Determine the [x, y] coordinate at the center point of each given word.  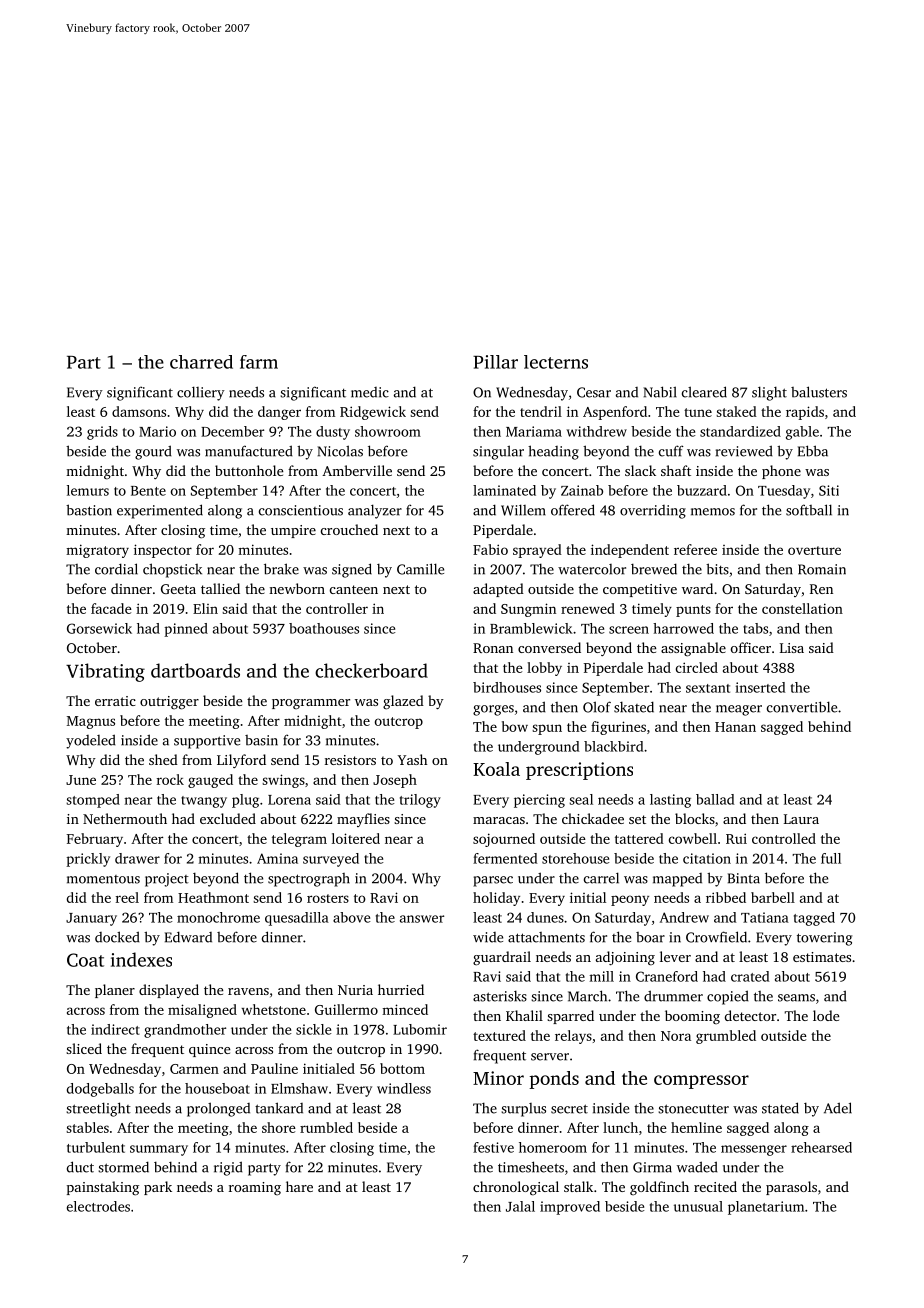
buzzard [702, 490]
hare [299, 1186]
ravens [248, 991]
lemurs [88, 490]
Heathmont [213, 897]
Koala [496, 769]
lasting [670, 801]
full [831, 858]
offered [573, 510]
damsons [139, 411]
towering [824, 939]
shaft [676, 470]
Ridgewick [373, 413]
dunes [545, 917]
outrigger [169, 703]
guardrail [502, 958]
